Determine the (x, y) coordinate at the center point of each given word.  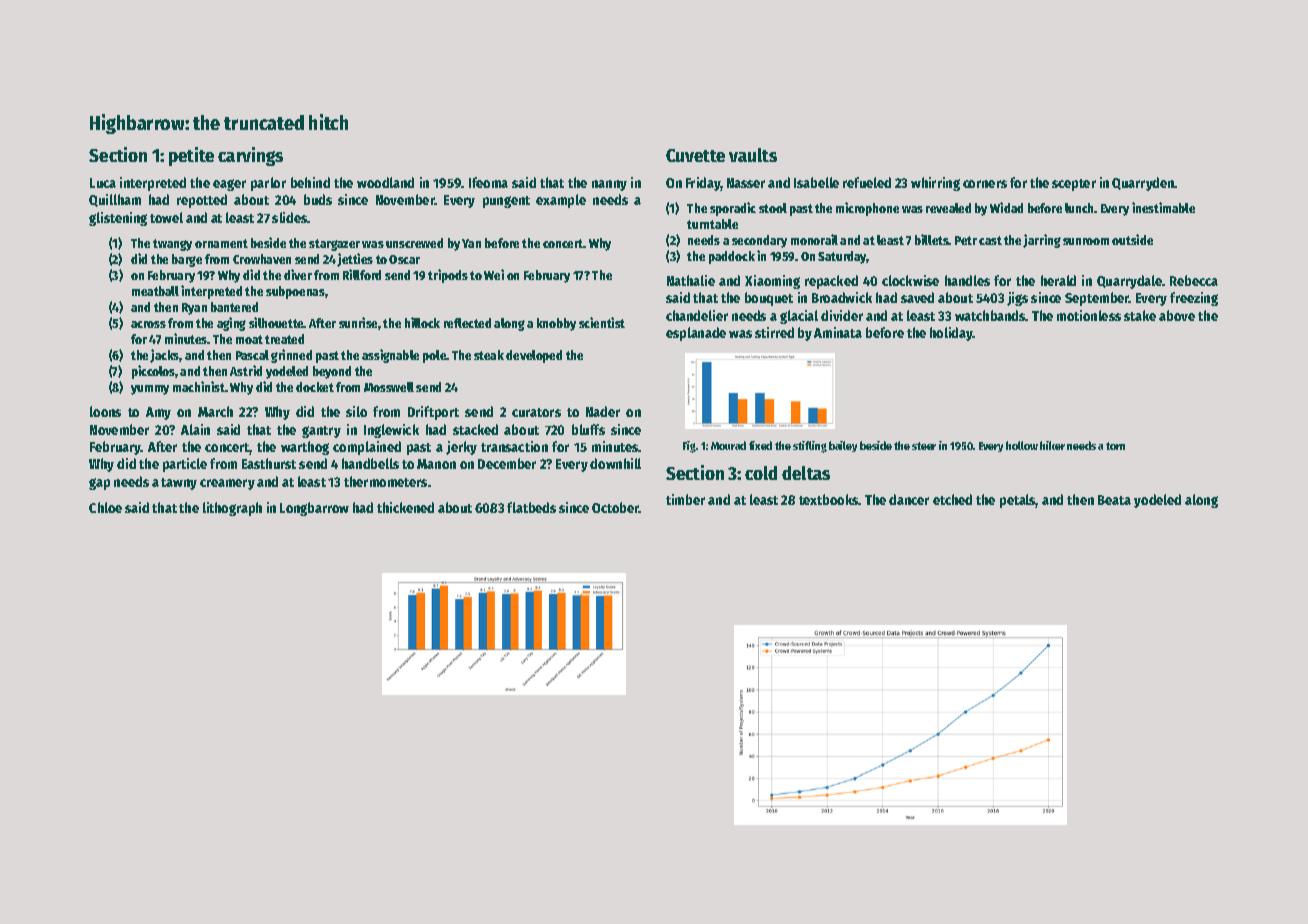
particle (185, 465)
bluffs (588, 429)
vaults (753, 155)
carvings (250, 156)
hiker (1052, 445)
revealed (948, 208)
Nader (603, 411)
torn (1115, 446)
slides (290, 217)
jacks (165, 356)
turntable (712, 224)
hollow (1022, 445)
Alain (195, 429)
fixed (760, 445)
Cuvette (695, 155)
